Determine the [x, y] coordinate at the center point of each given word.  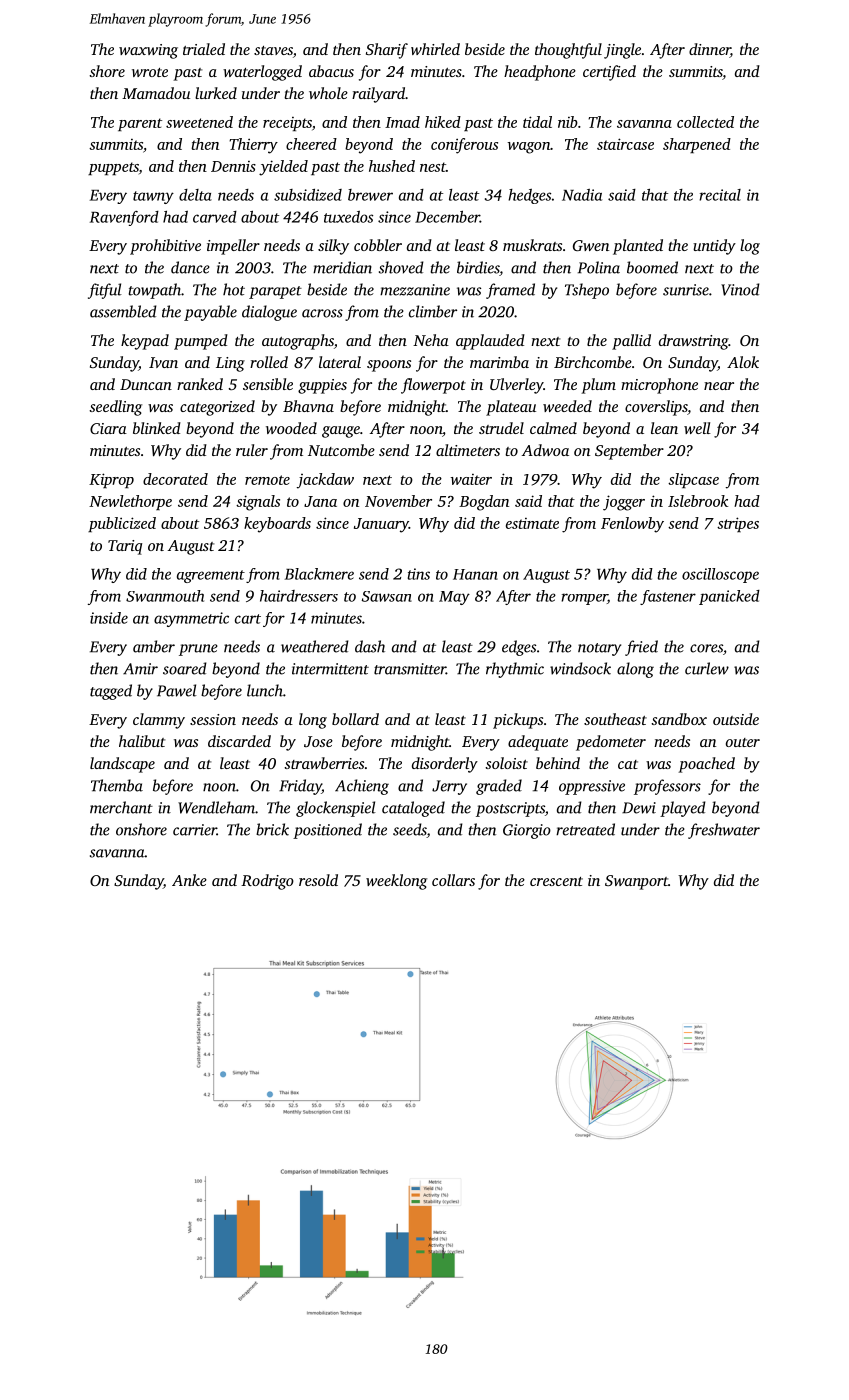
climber [433, 311]
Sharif [387, 51]
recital [720, 195]
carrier [195, 830]
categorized [217, 408]
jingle [622, 51]
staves [273, 50]
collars [453, 880]
